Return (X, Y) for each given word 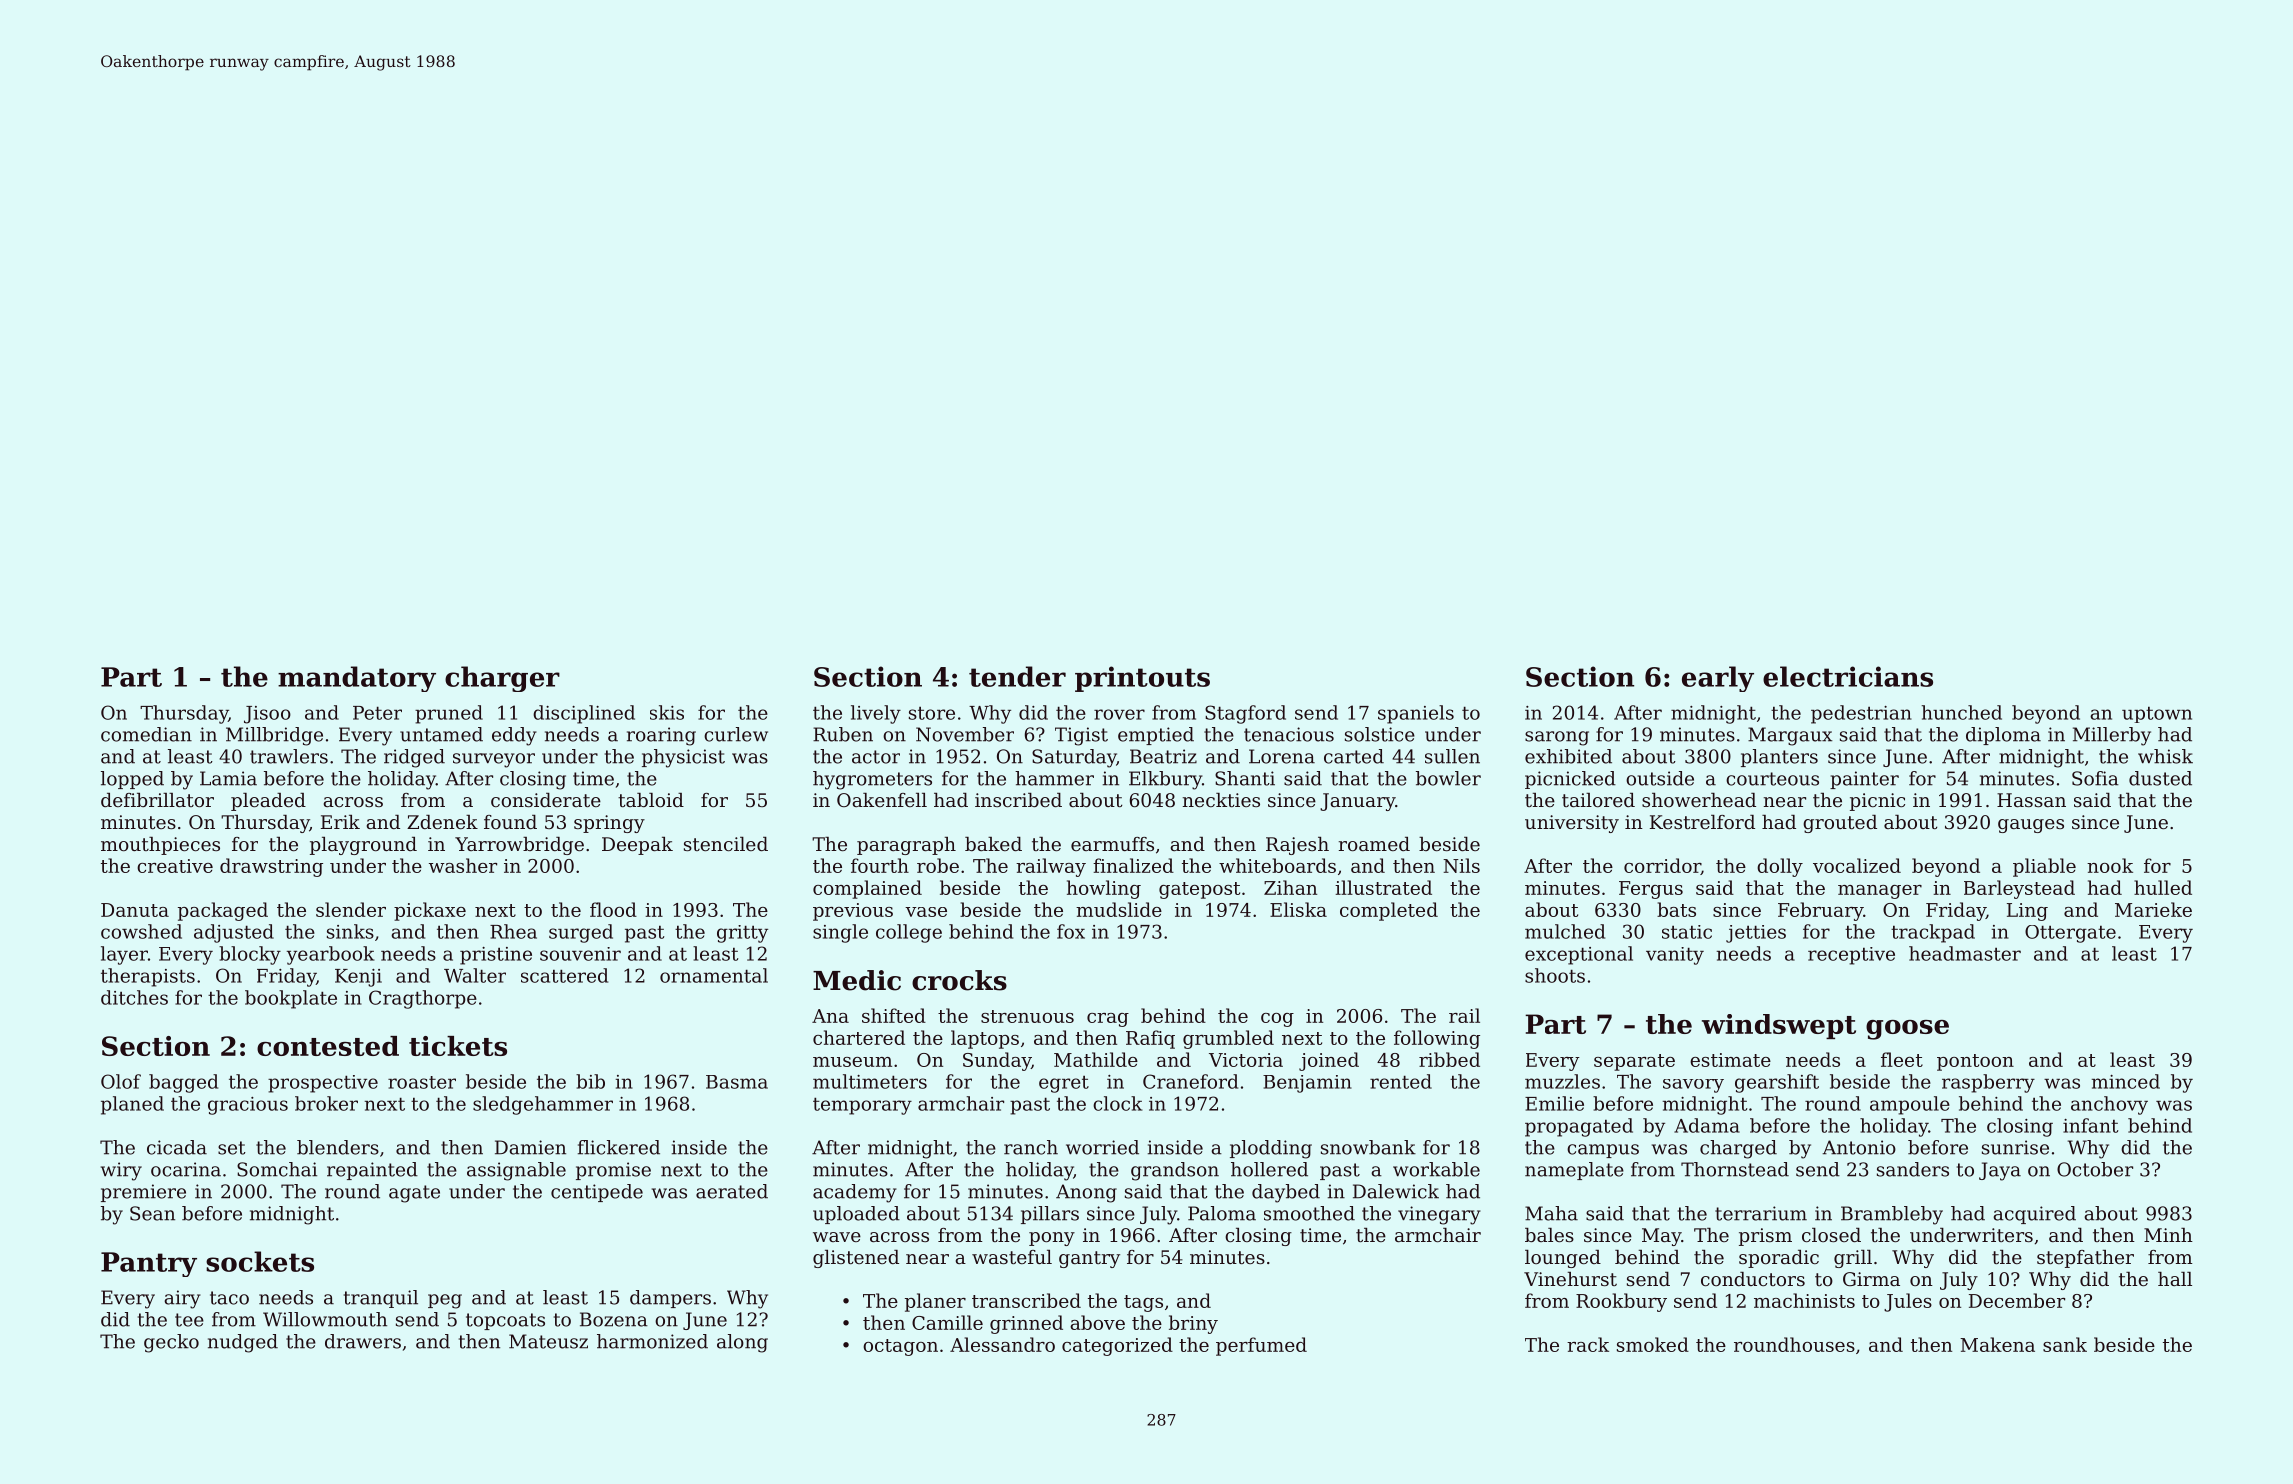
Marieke (2153, 909)
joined (1329, 1061)
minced (2126, 1081)
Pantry (149, 1264)
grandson (1175, 1171)
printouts (1142, 679)
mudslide (1119, 909)
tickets (458, 1046)
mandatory (357, 679)
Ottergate (2070, 934)
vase (926, 912)
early (1718, 679)
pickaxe (430, 911)
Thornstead (1735, 1169)
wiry (121, 1171)
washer (463, 865)
